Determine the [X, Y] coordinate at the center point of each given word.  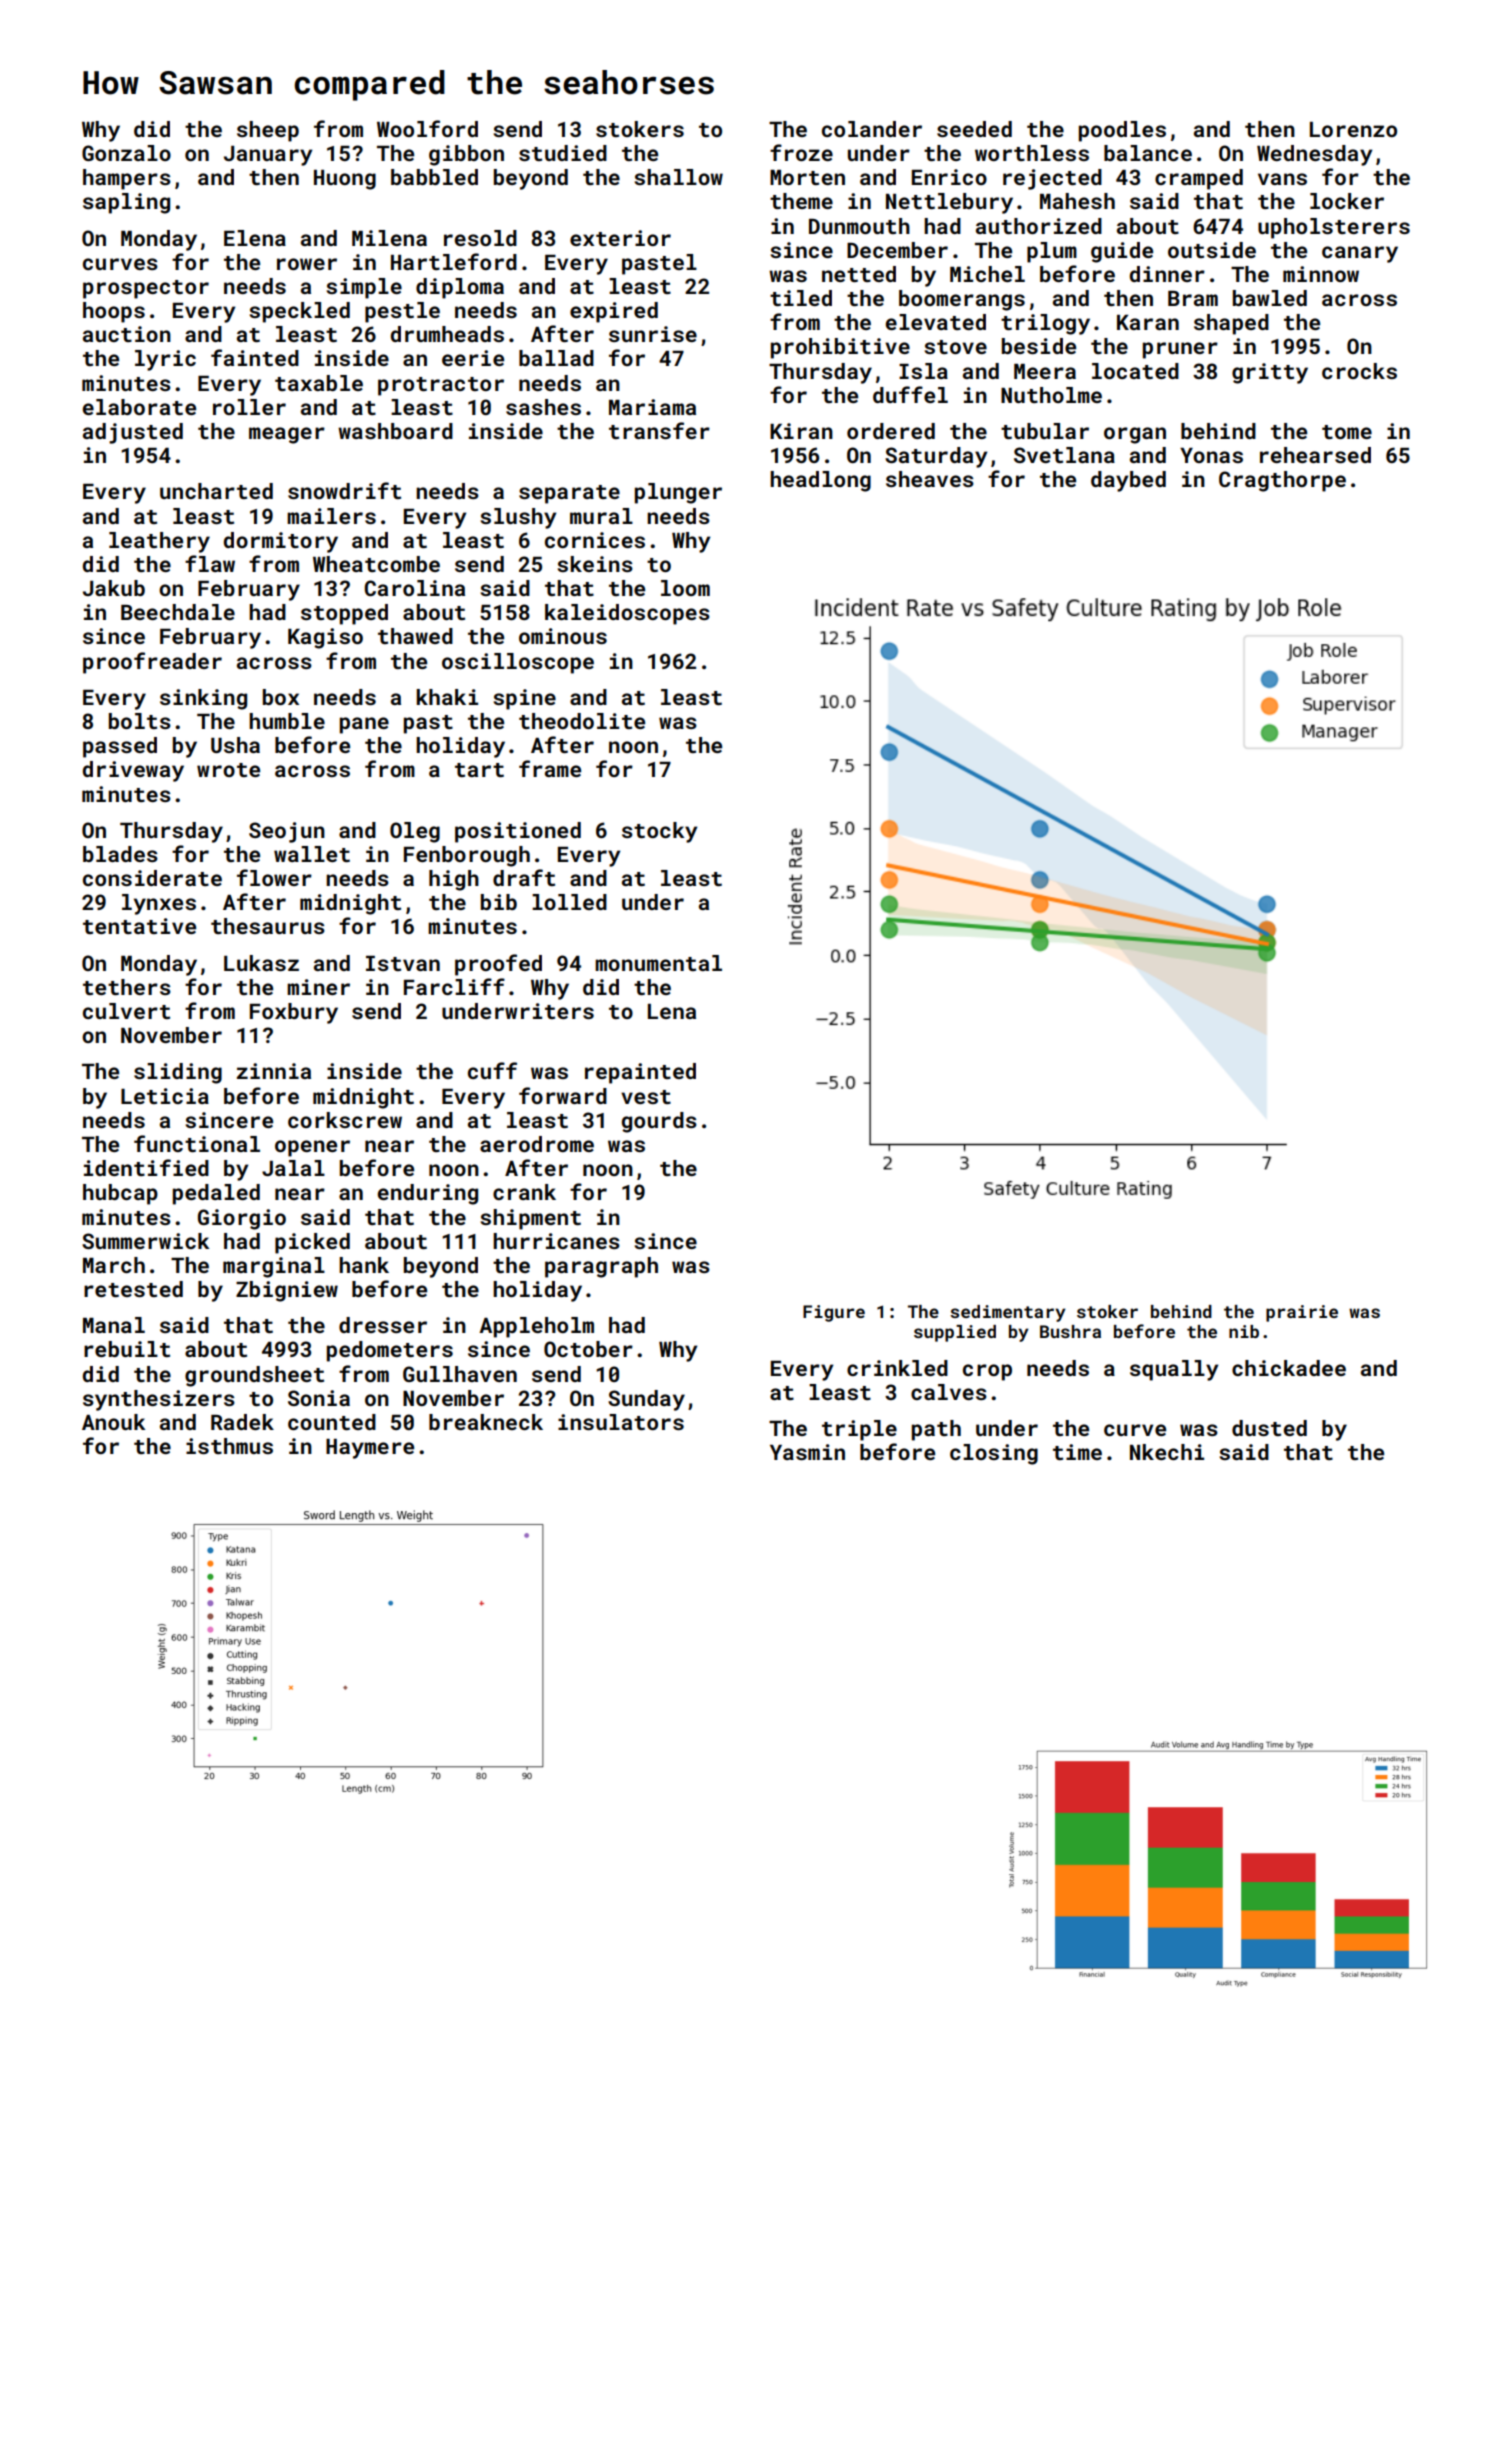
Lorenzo [1353, 129]
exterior [620, 238]
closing [994, 1454]
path [936, 1430]
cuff [492, 1070]
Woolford [427, 128]
